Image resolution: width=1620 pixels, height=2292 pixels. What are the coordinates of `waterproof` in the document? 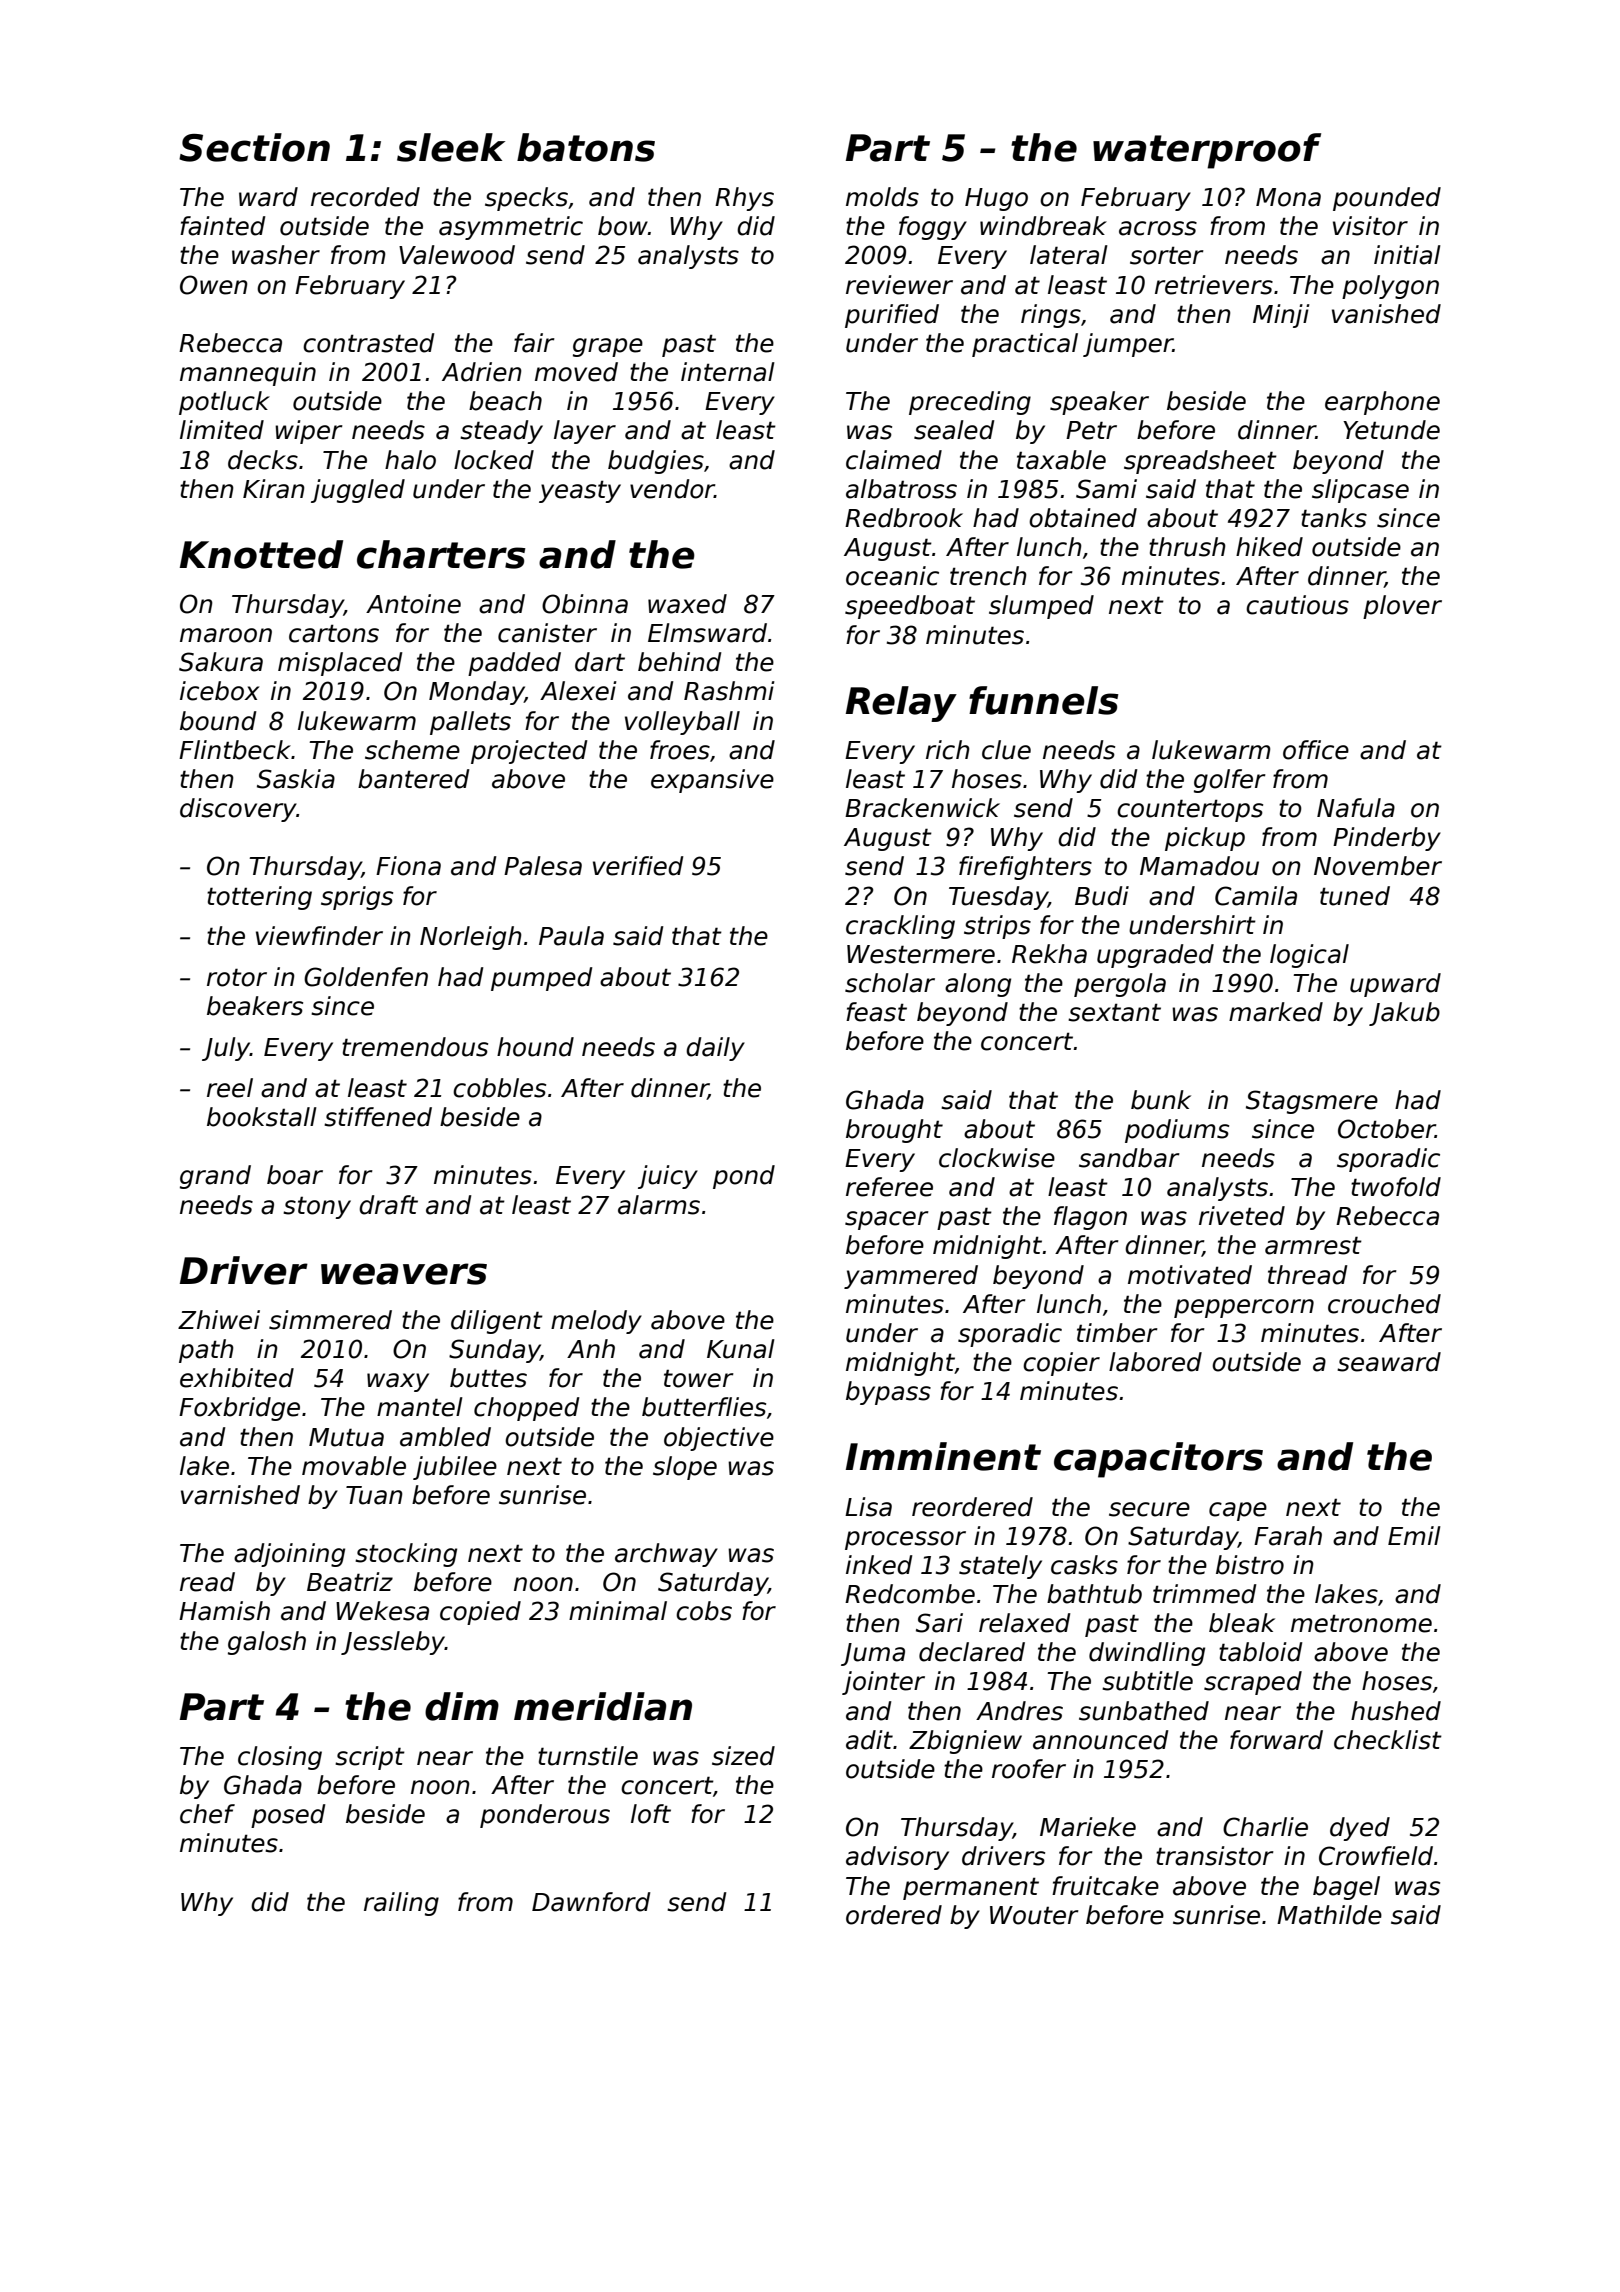 It's located at (1207, 151).
